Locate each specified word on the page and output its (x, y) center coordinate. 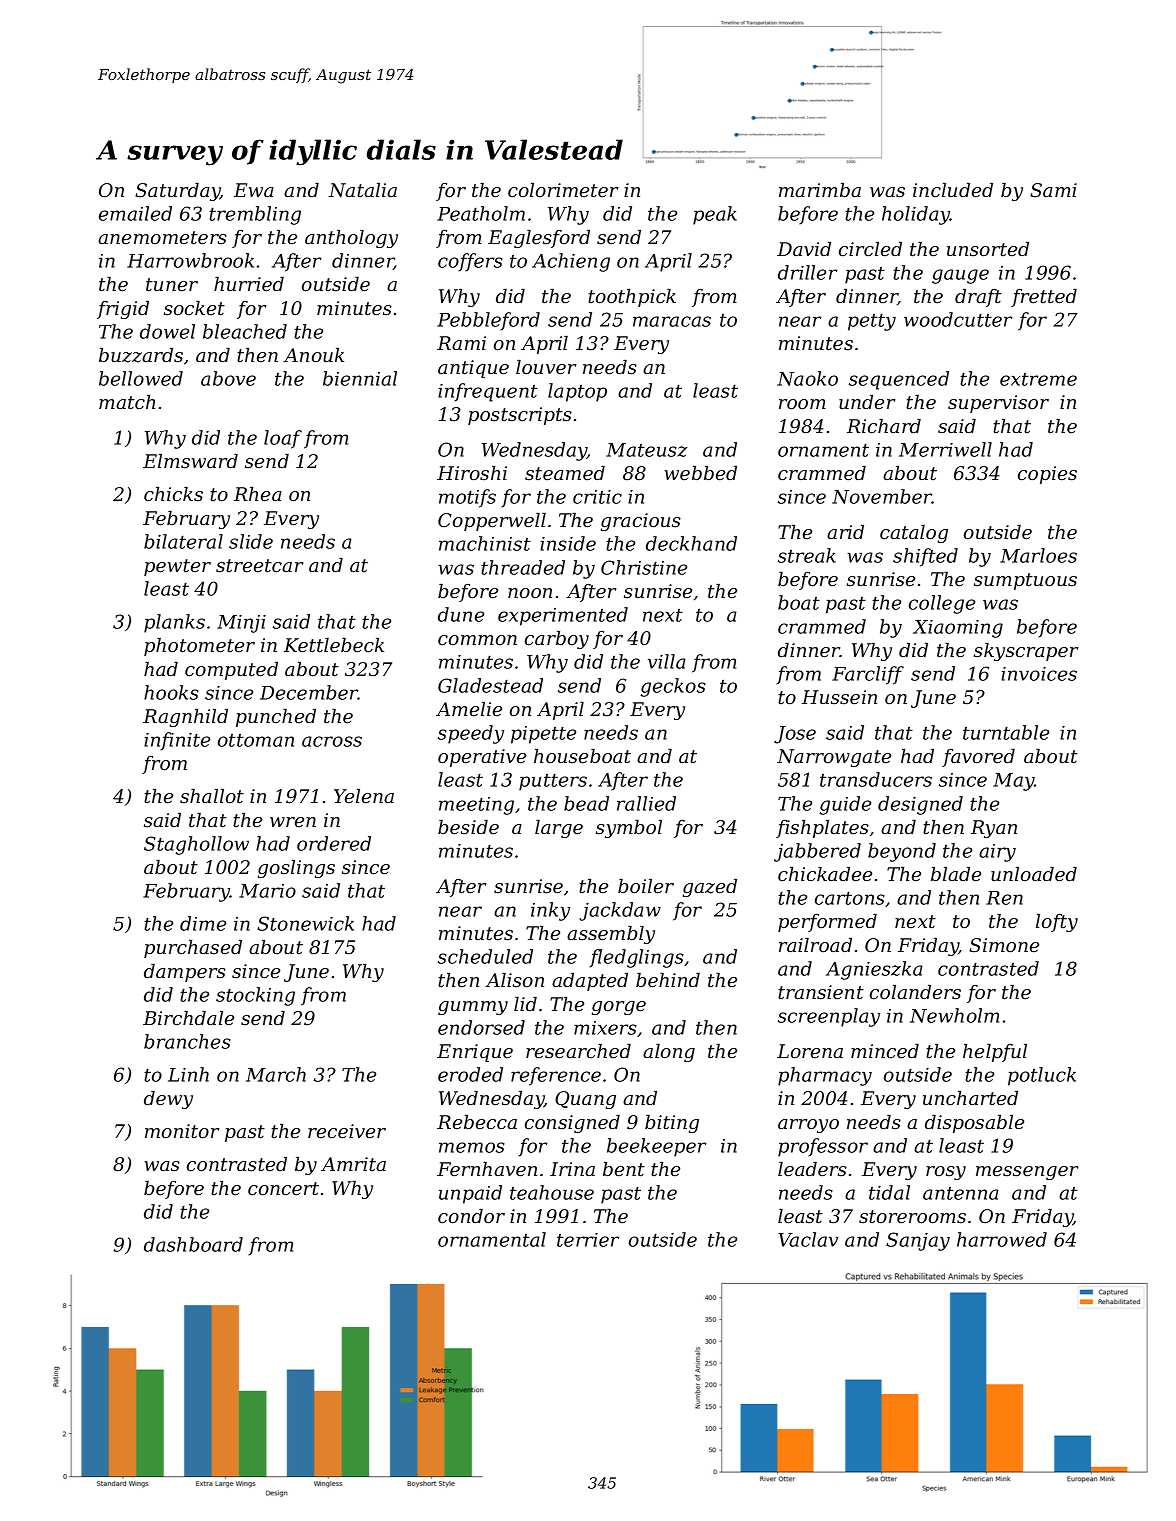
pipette (543, 735)
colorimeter (563, 190)
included (953, 190)
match (127, 402)
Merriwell (945, 449)
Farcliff (868, 675)
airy (997, 853)
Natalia (362, 190)
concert (283, 1188)
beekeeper (656, 1147)
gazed (710, 888)
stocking (255, 996)
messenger (1027, 1173)
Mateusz (647, 450)
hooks (171, 692)
